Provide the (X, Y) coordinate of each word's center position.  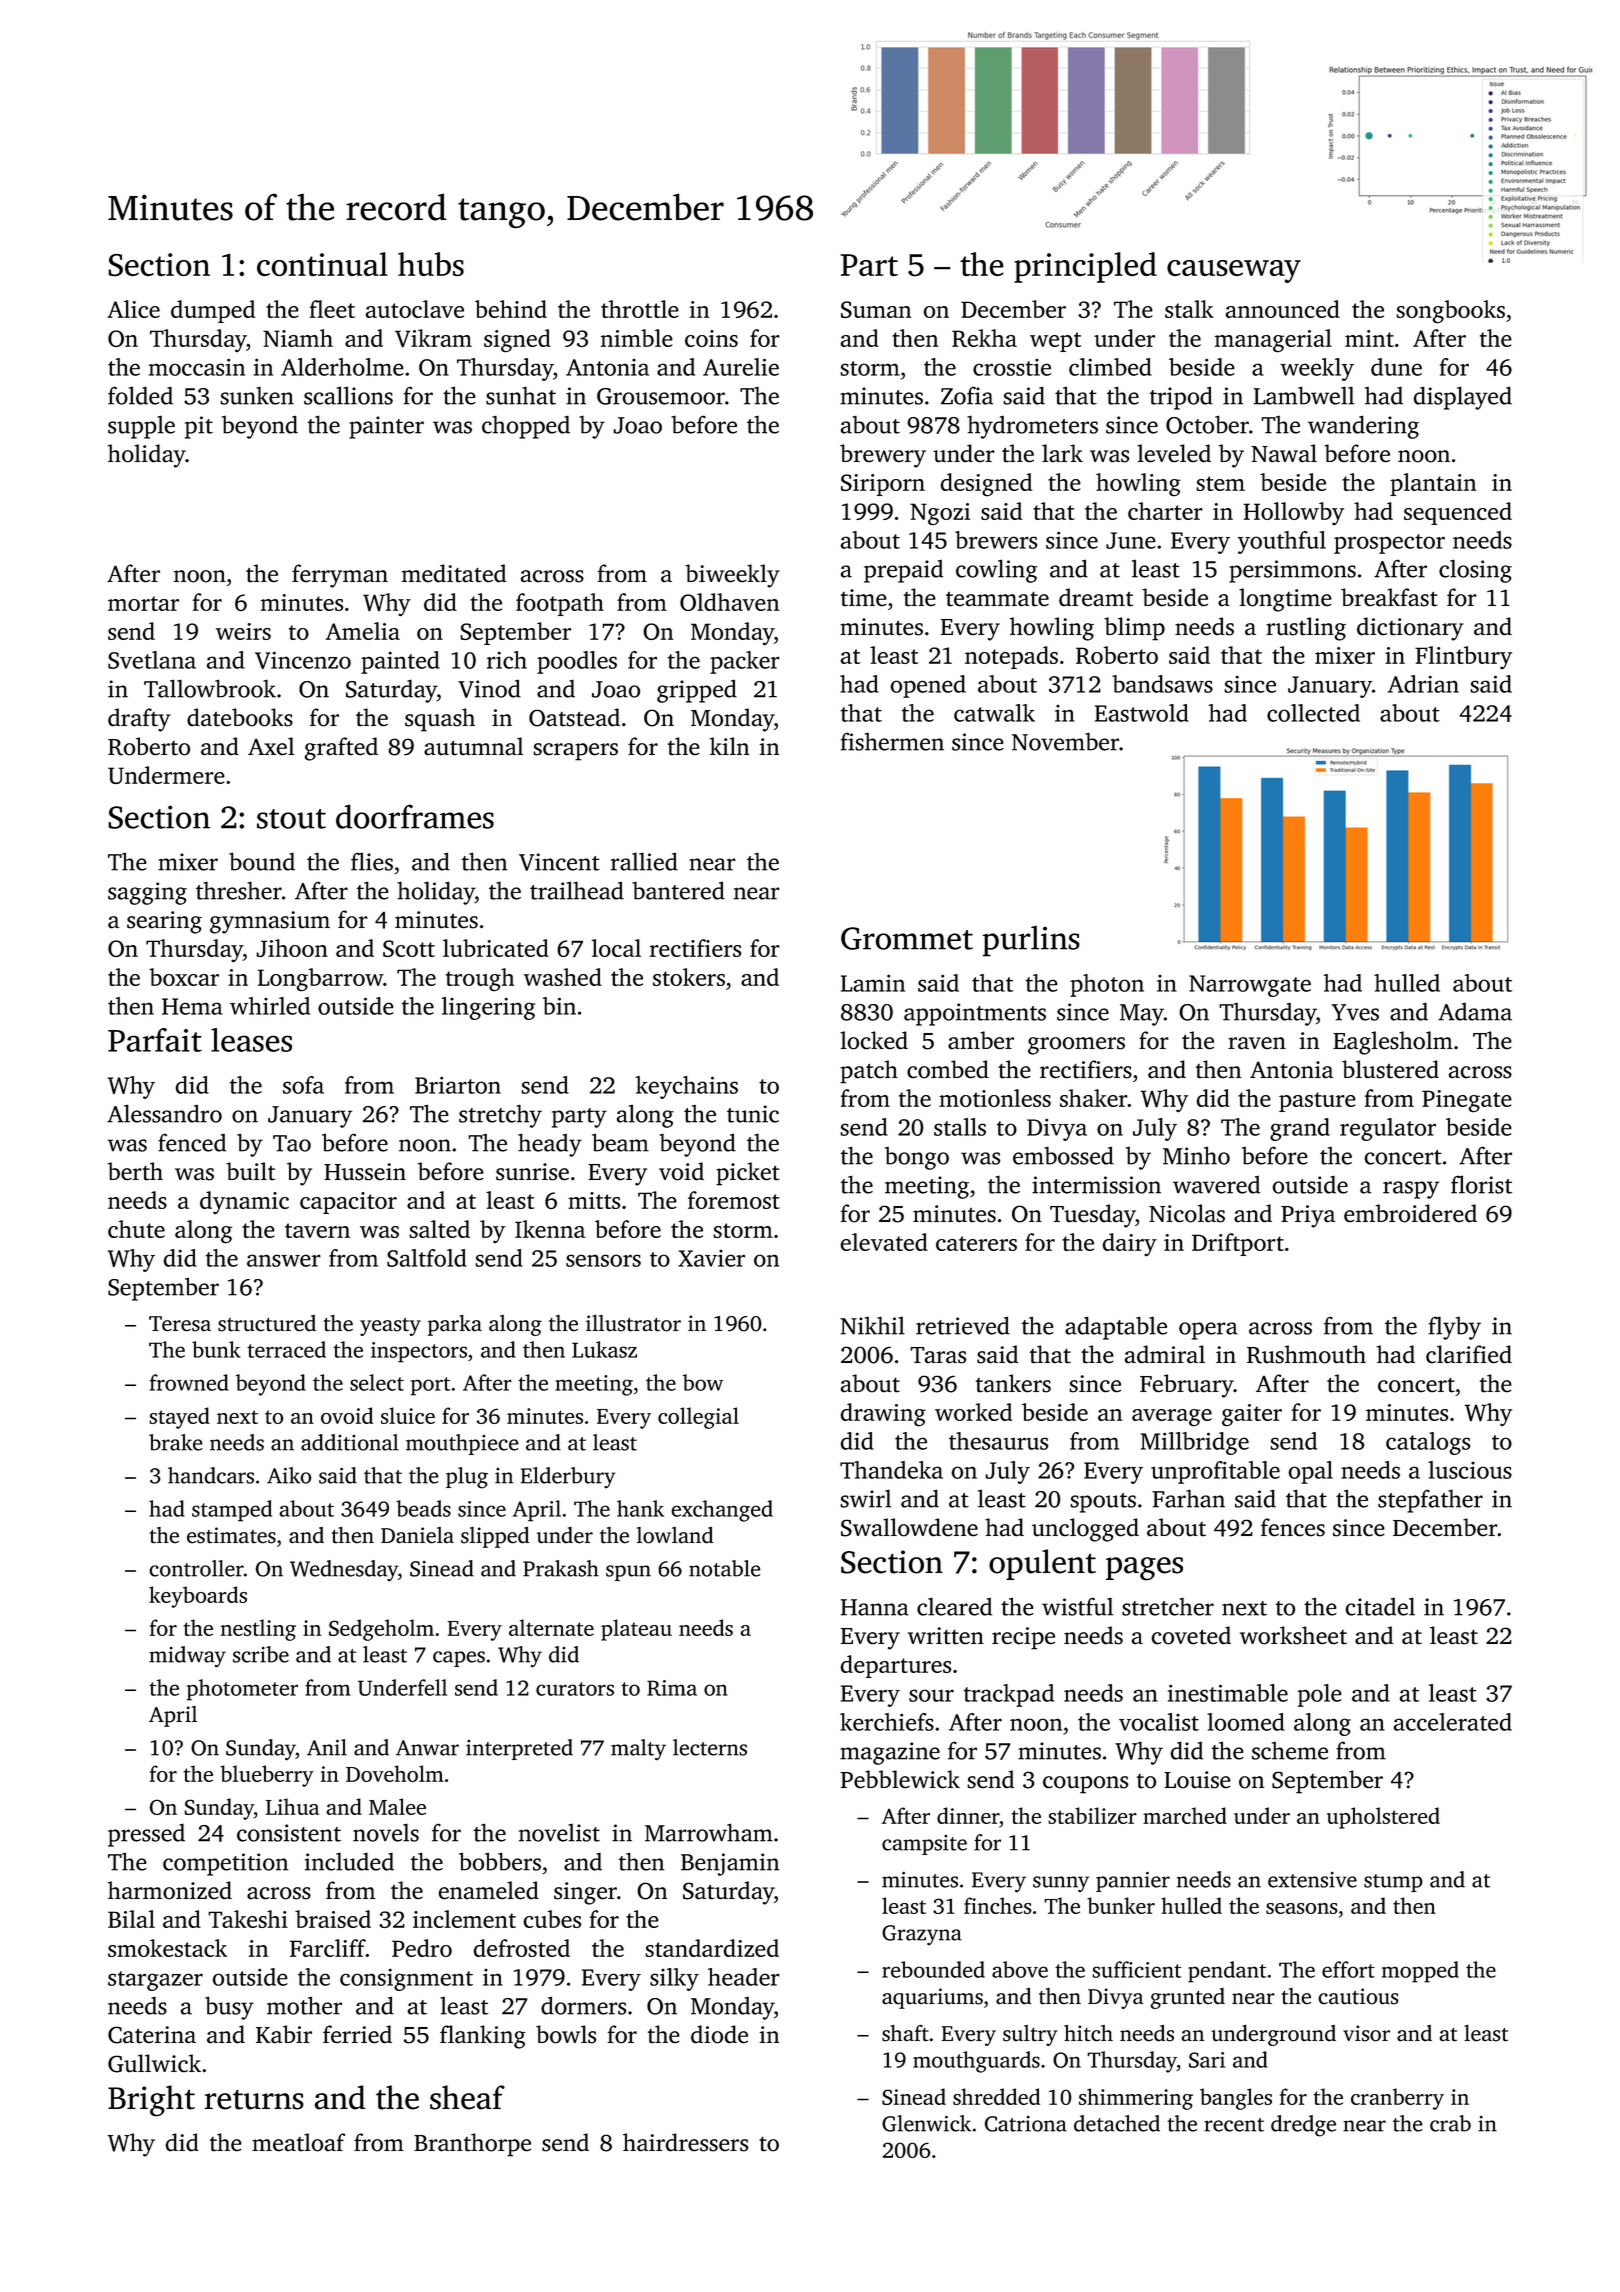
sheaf (467, 2097)
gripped (697, 691)
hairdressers (685, 2142)
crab (1450, 2123)
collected (1313, 713)
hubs (431, 264)
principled (1085, 267)
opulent (1042, 1564)
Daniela (417, 1535)
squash (440, 720)
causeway (1234, 271)
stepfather (1430, 1501)
